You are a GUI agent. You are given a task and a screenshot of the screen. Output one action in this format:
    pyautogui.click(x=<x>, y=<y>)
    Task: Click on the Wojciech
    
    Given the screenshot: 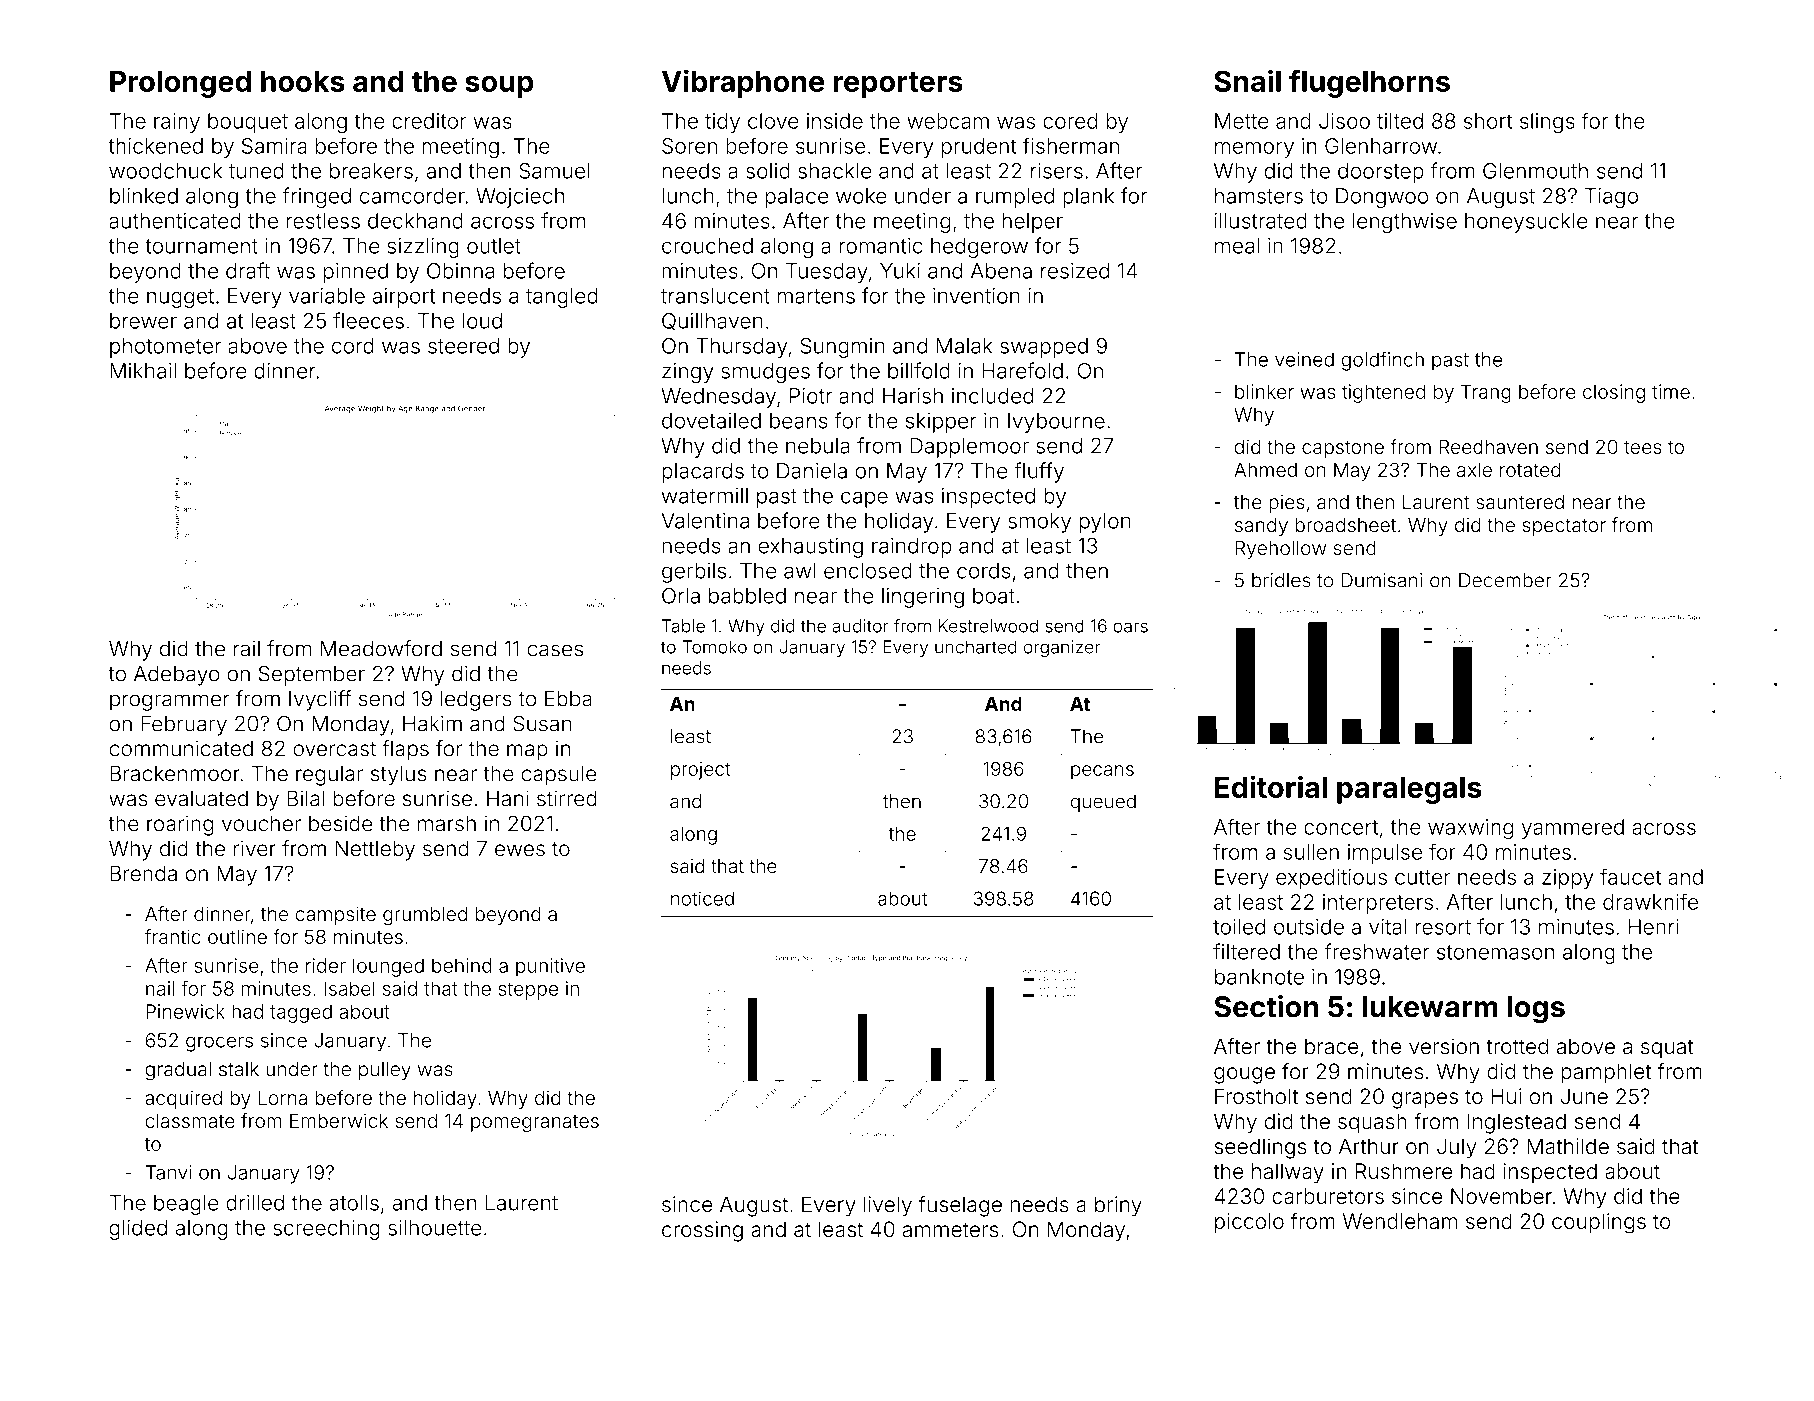 What is the action you would take?
    pyautogui.click(x=520, y=198)
